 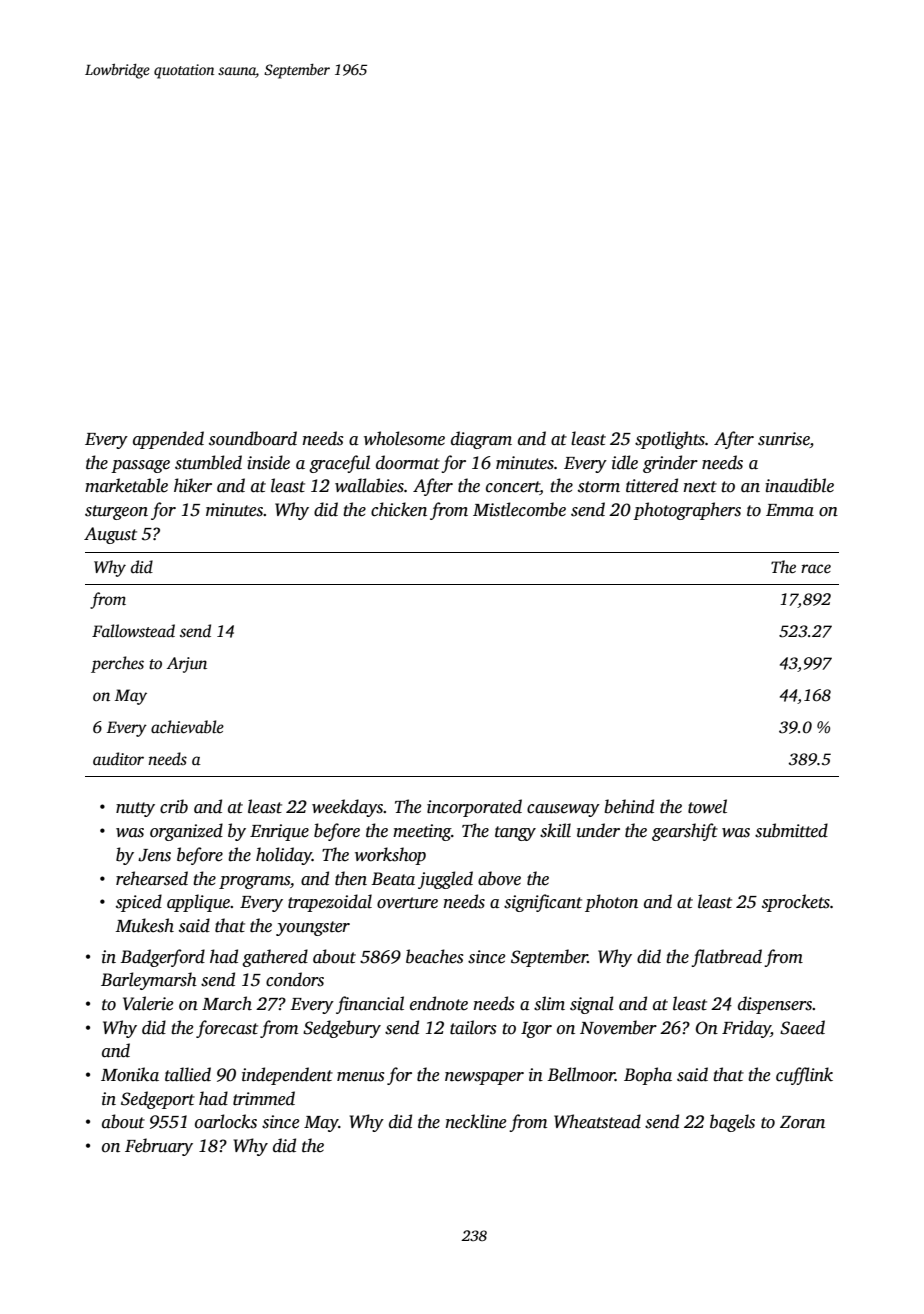 I want to click on incorporated, so click(x=474, y=808).
